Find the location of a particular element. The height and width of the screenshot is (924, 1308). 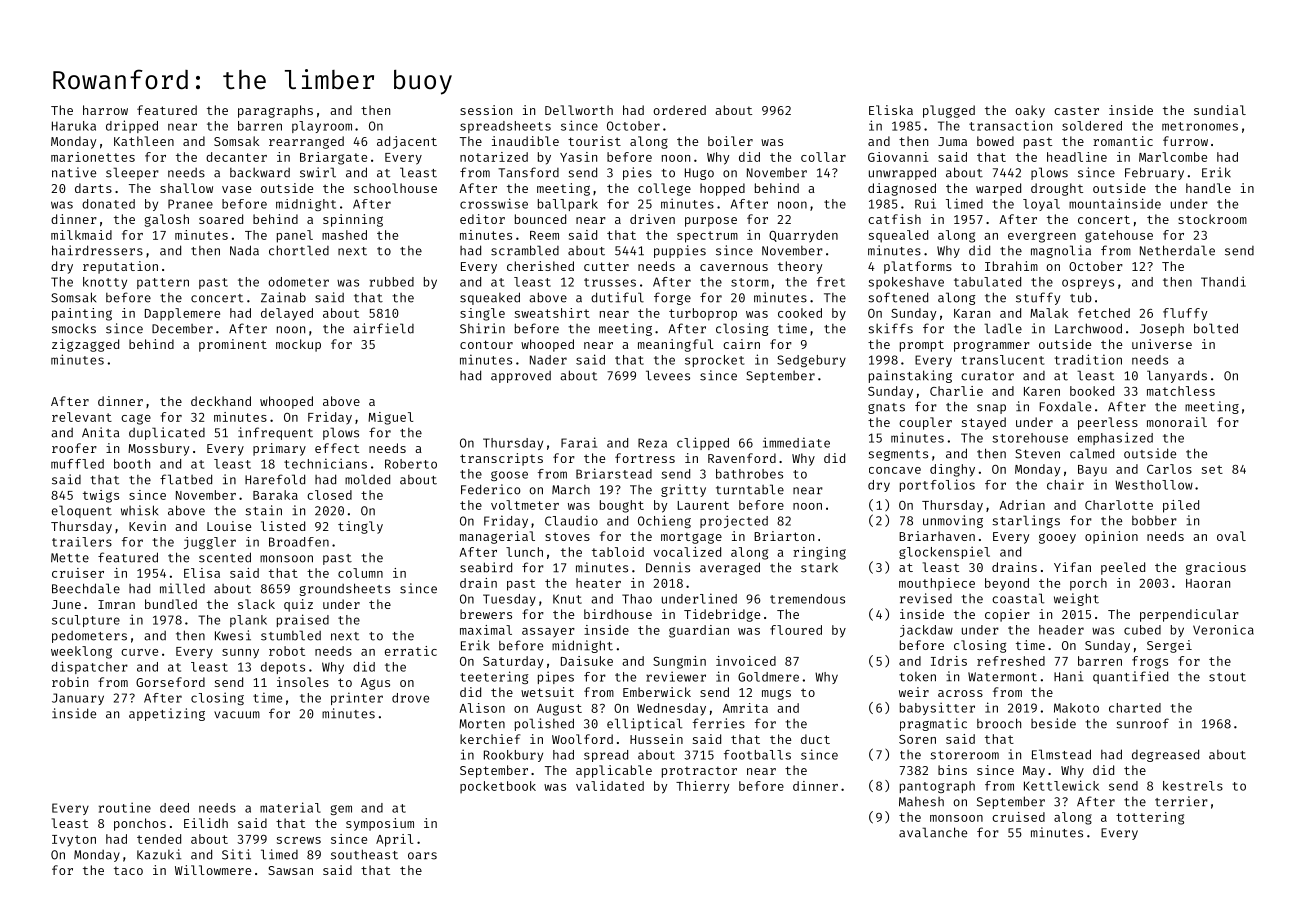

drought is located at coordinates (1057, 189).
